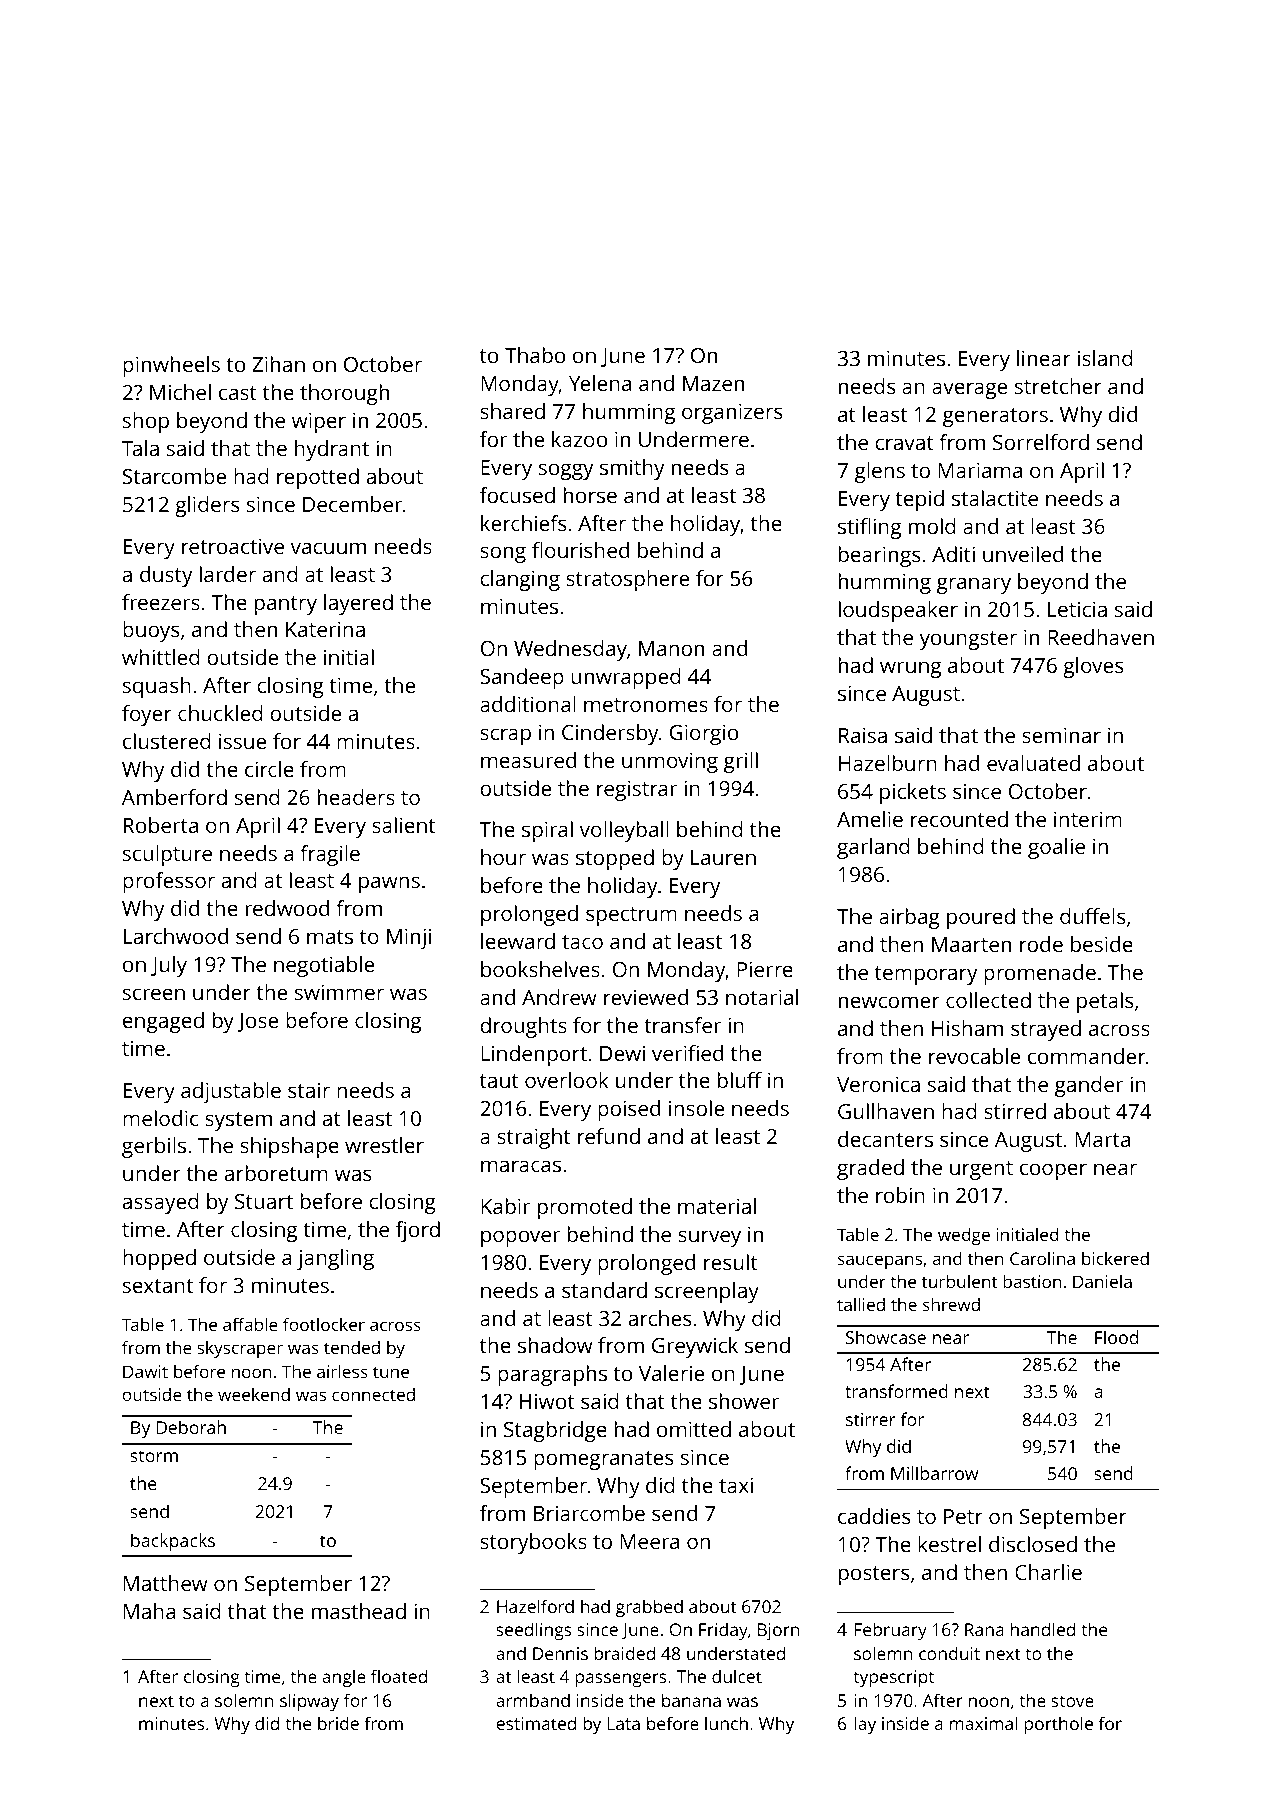 The image size is (1281, 1811). Describe the element at coordinates (161, 825) in the screenshot. I see `Roberta` at that location.
